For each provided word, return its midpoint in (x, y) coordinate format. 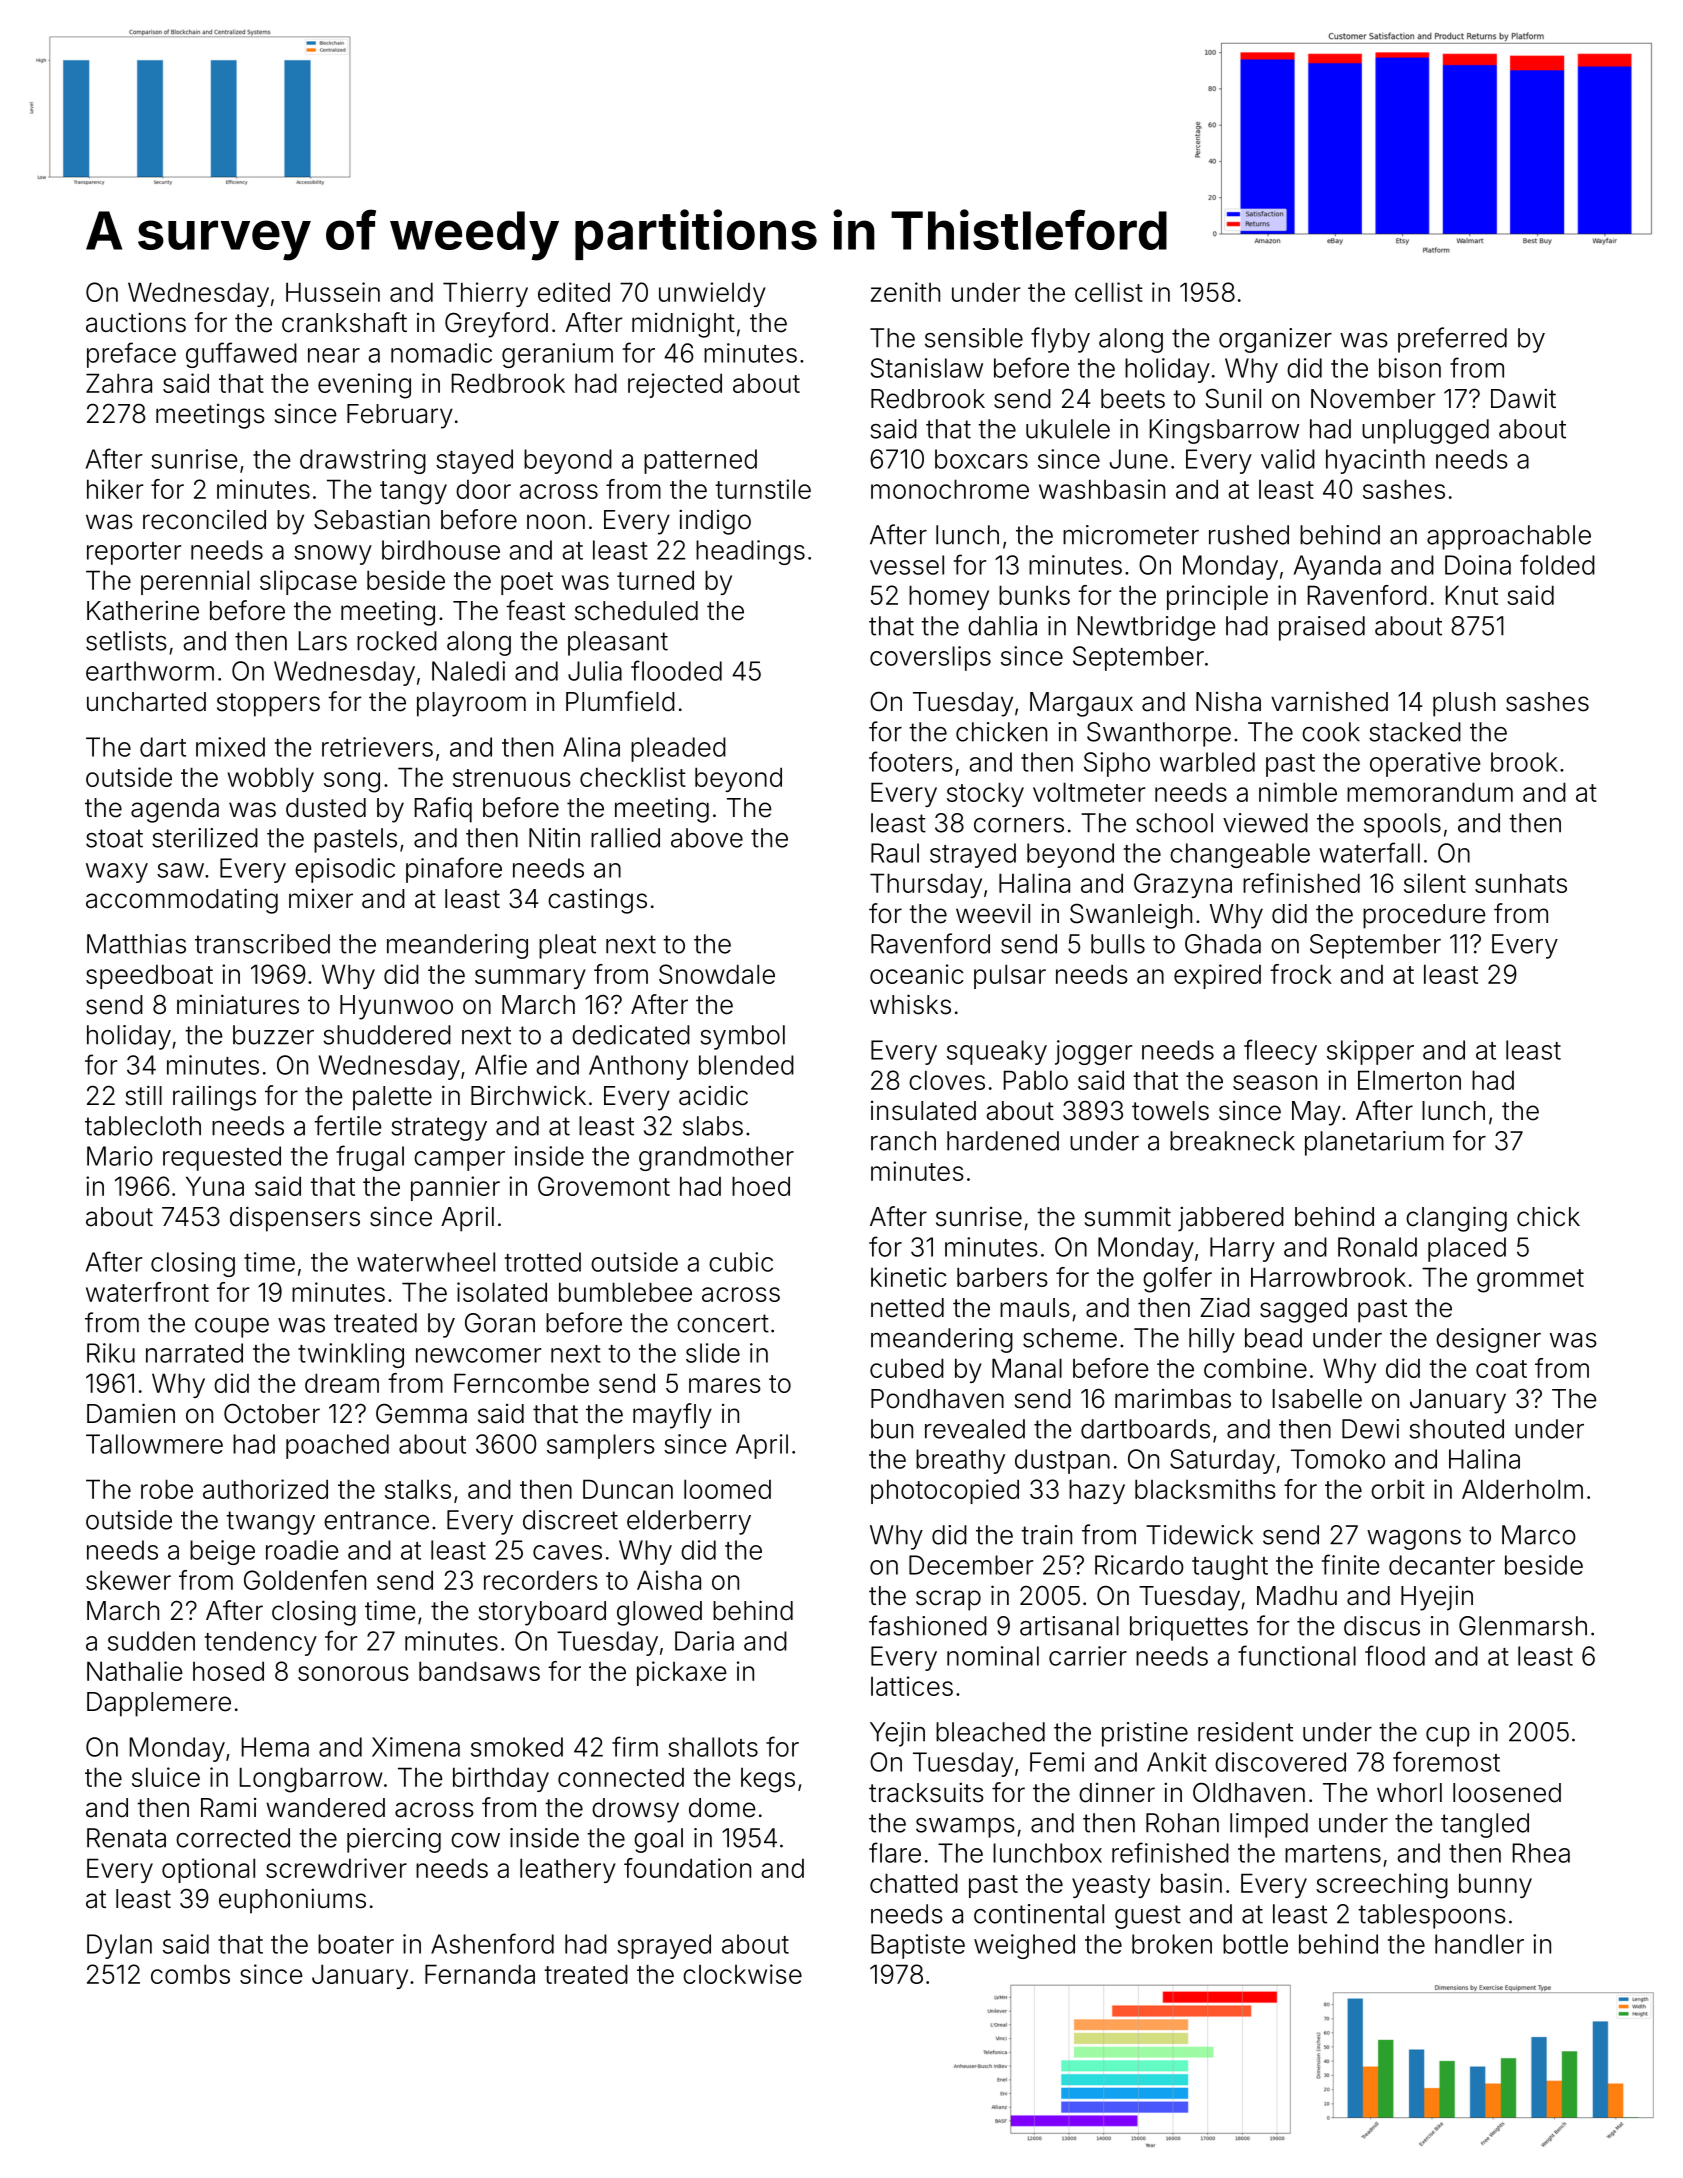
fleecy (1280, 1052)
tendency (261, 1643)
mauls (1035, 1308)
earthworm (150, 671)
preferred (1452, 340)
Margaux (1081, 704)
